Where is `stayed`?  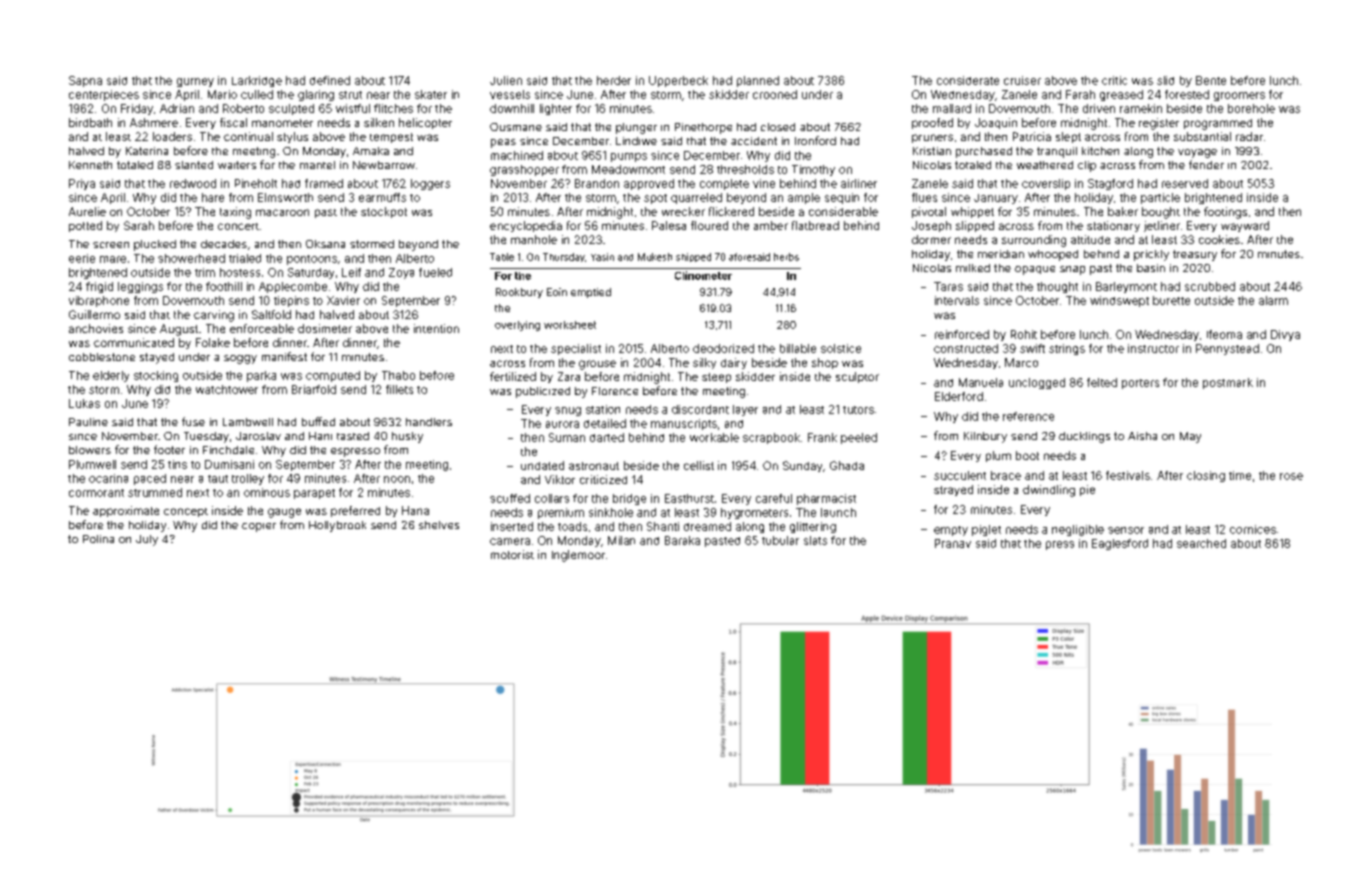
stayed is located at coordinates (157, 358).
